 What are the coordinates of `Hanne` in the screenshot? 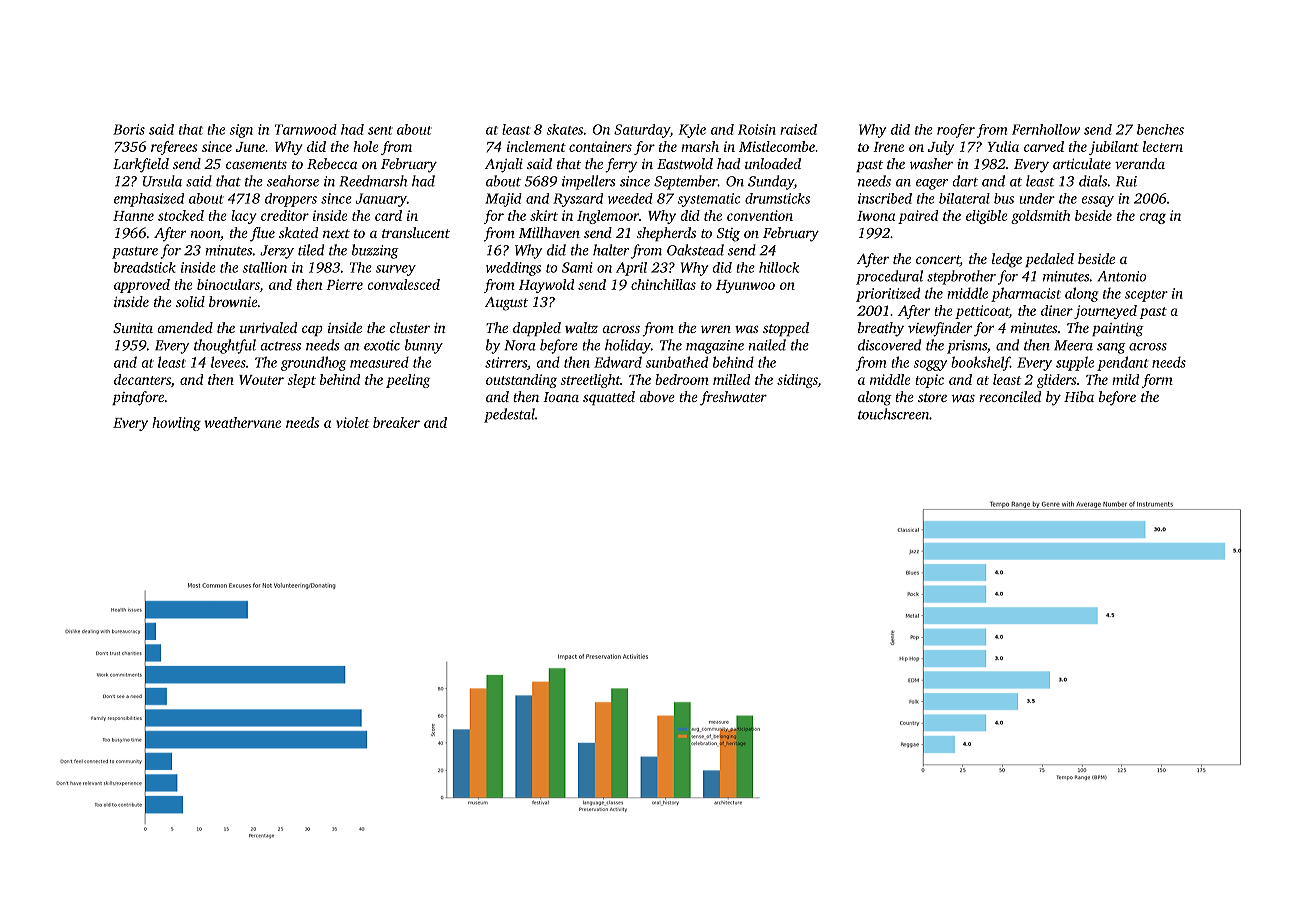 It's located at (133, 216).
